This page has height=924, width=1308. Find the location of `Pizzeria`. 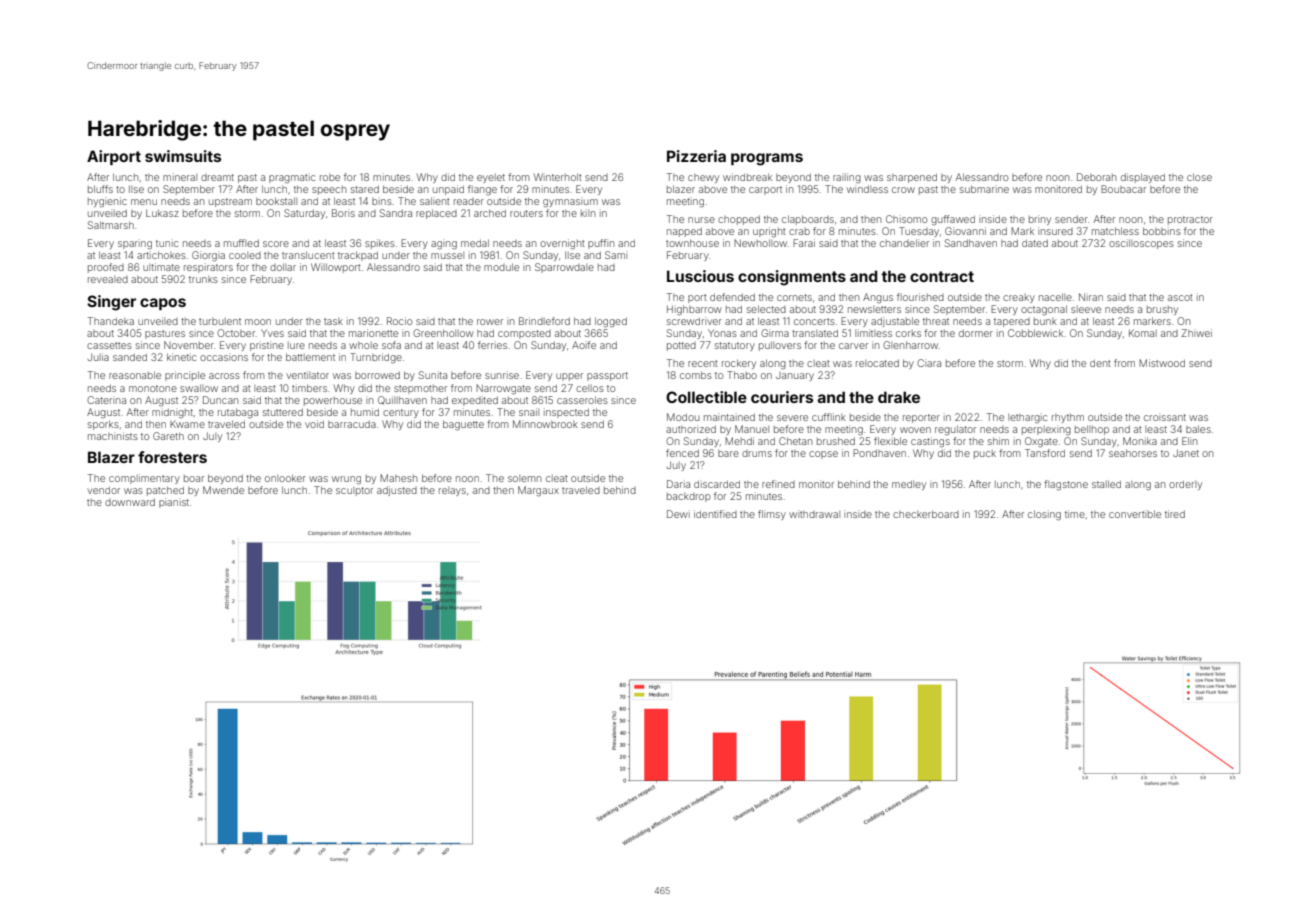

Pizzeria is located at coordinates (696, 156).
